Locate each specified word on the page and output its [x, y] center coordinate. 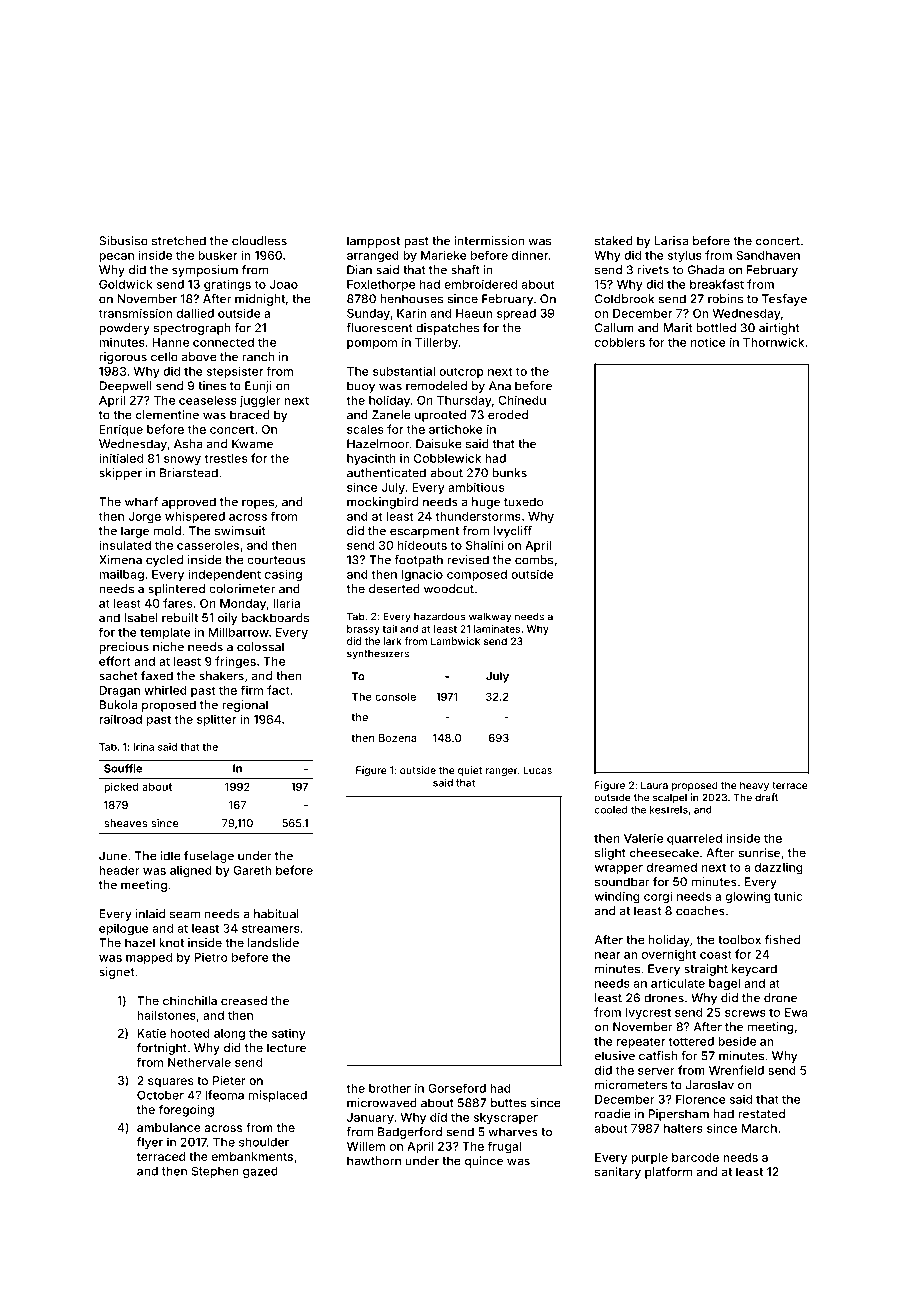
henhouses [411, 299]
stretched [179, 241]
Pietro [211, 957]
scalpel [670, 799]
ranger [502, 772]
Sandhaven [768, 255]
